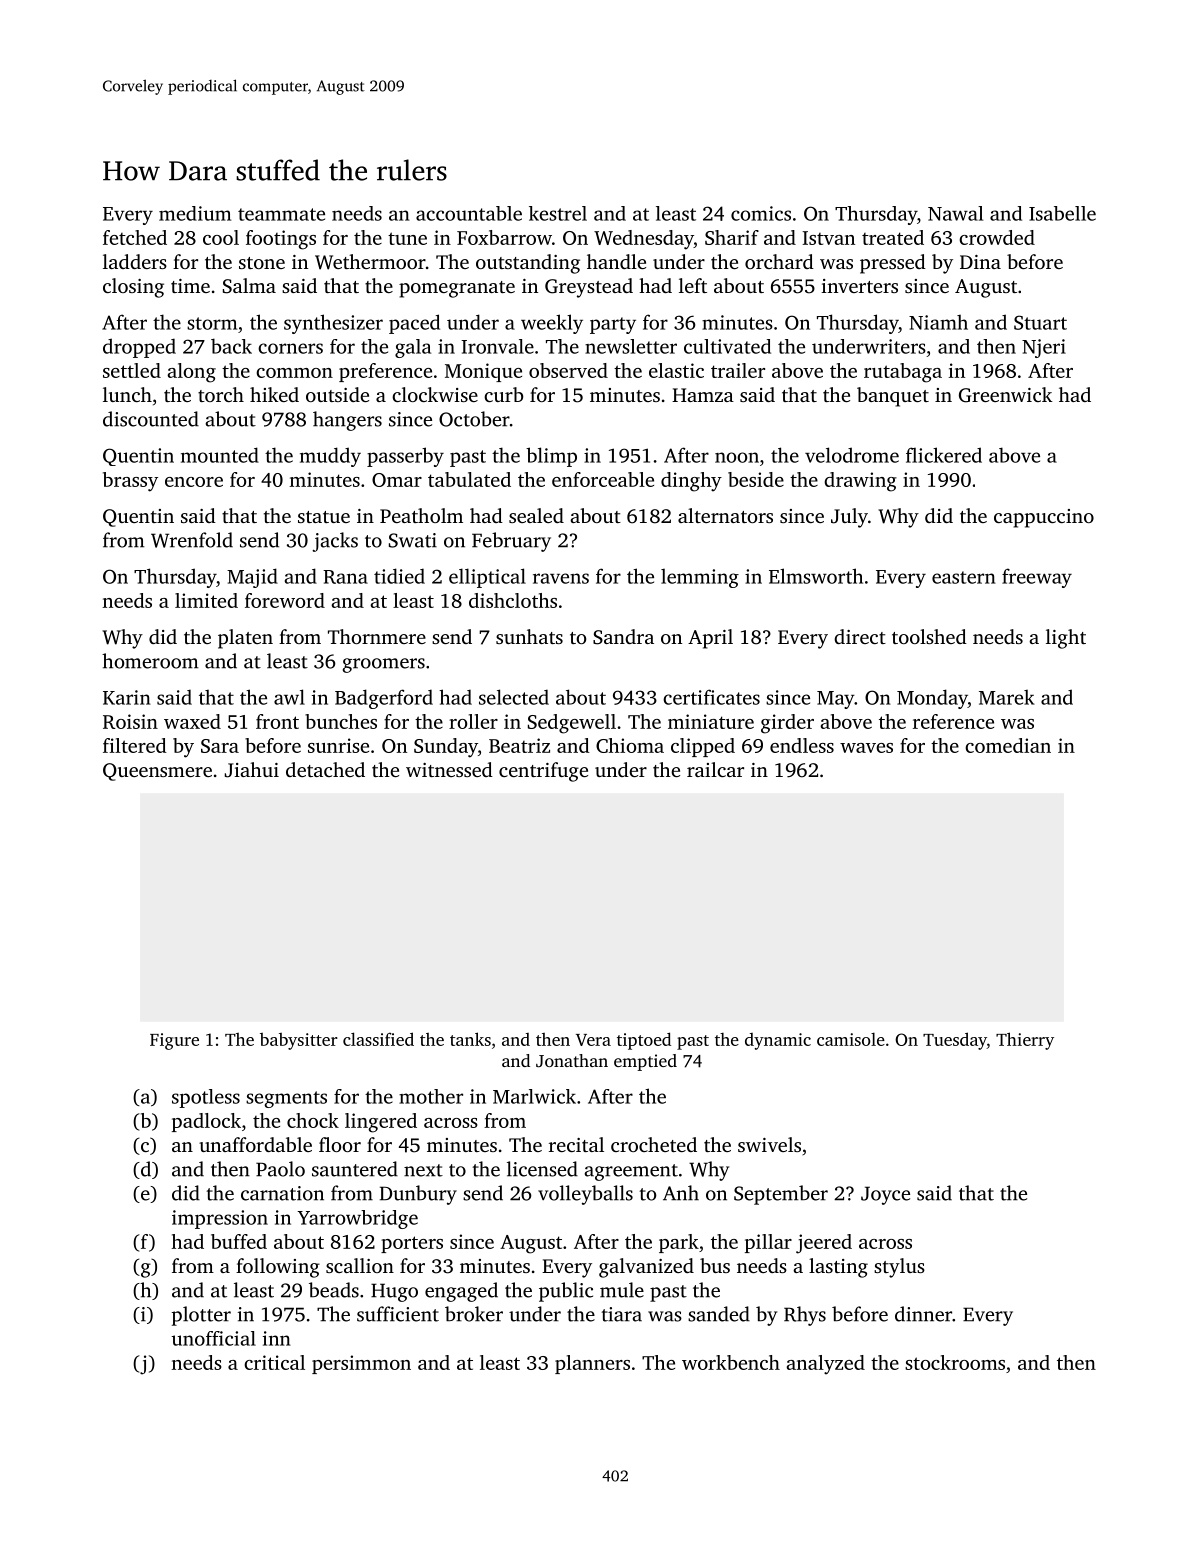  Describe the element at coordinates (885, 1195) in the document. I see `Joyce` at that location.
